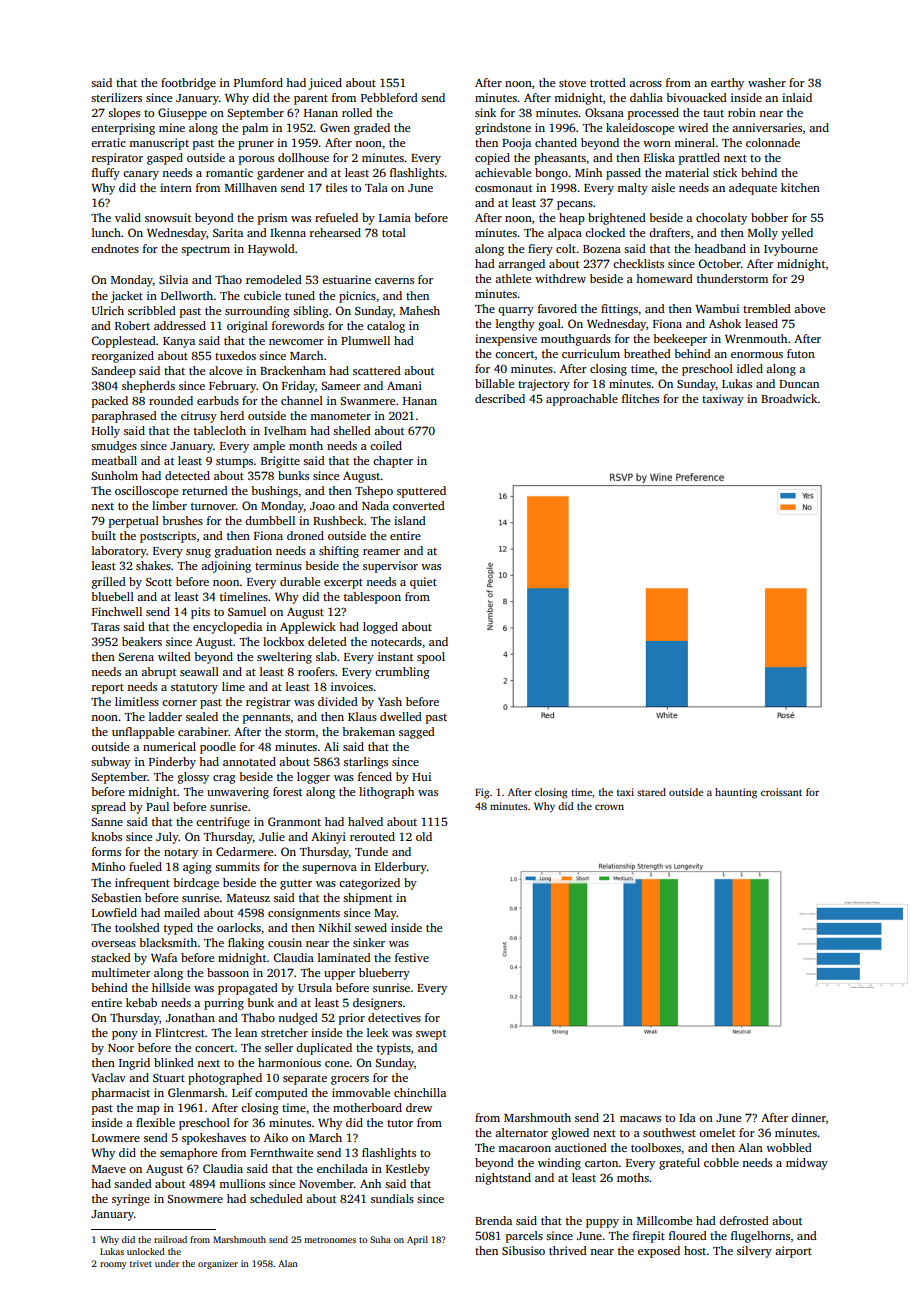  I want to click on organizer, so click(218, 1264).
